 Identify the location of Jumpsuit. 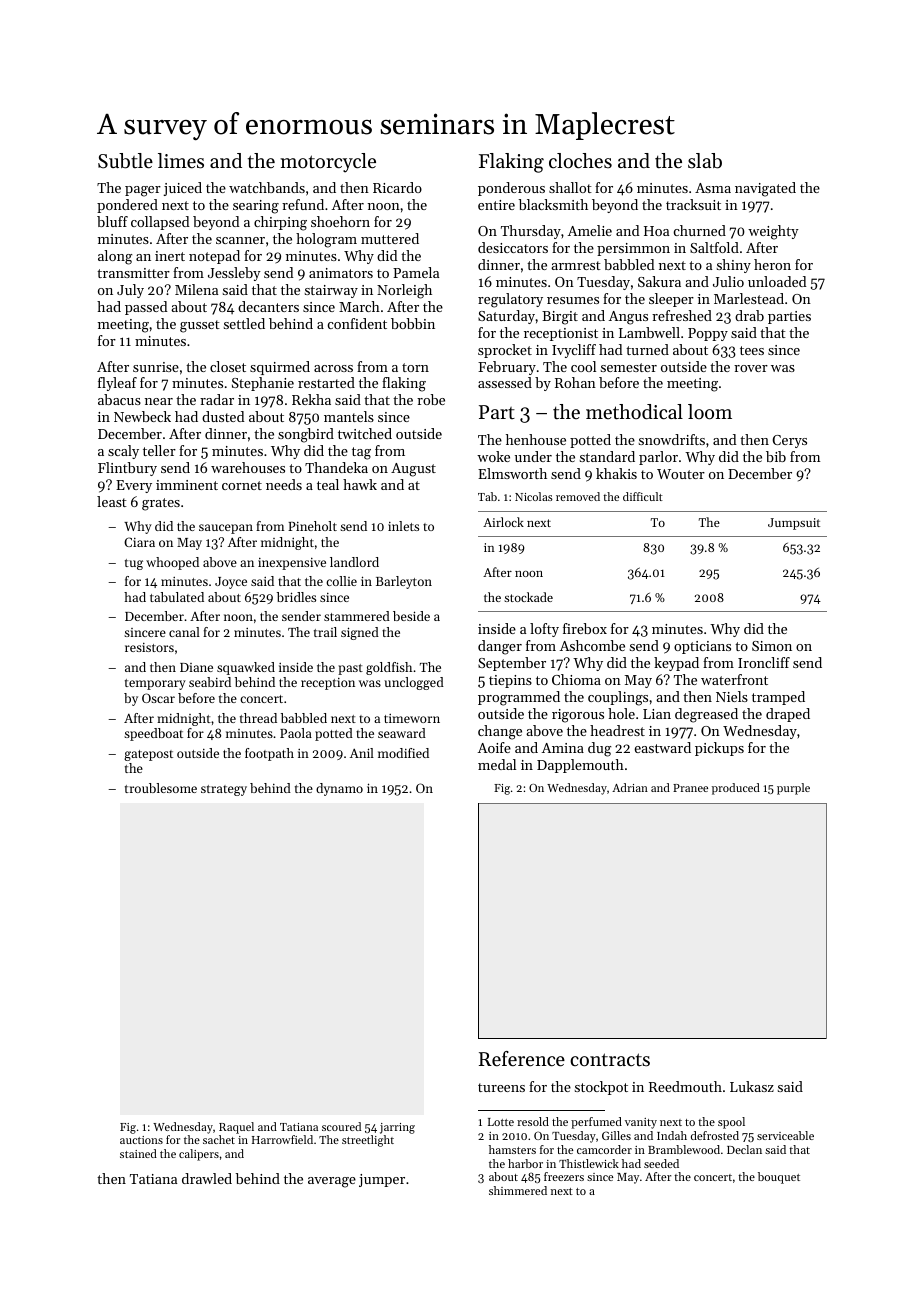
(794, 524).
